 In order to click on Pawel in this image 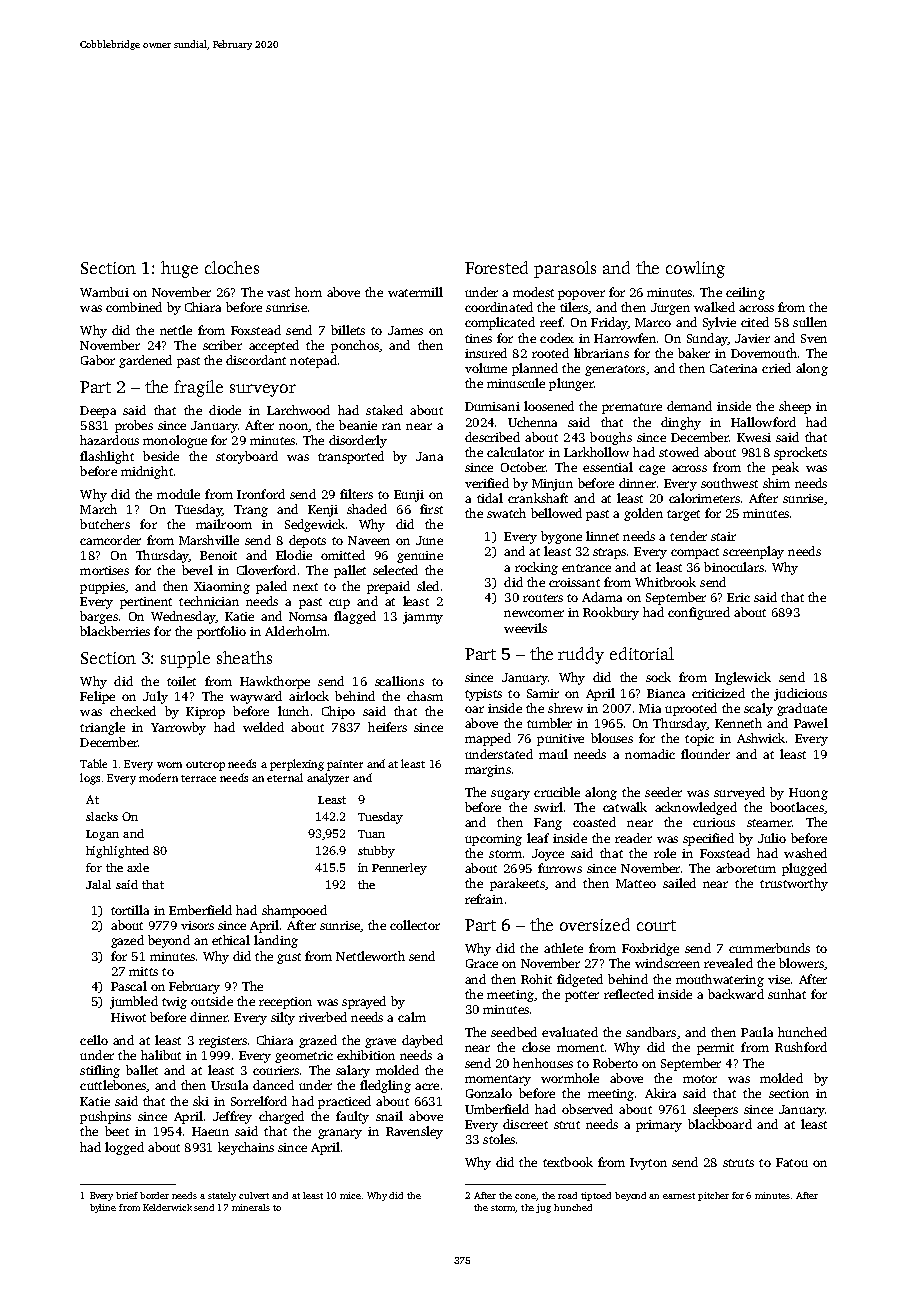, I will do `click(811, 723)`.
